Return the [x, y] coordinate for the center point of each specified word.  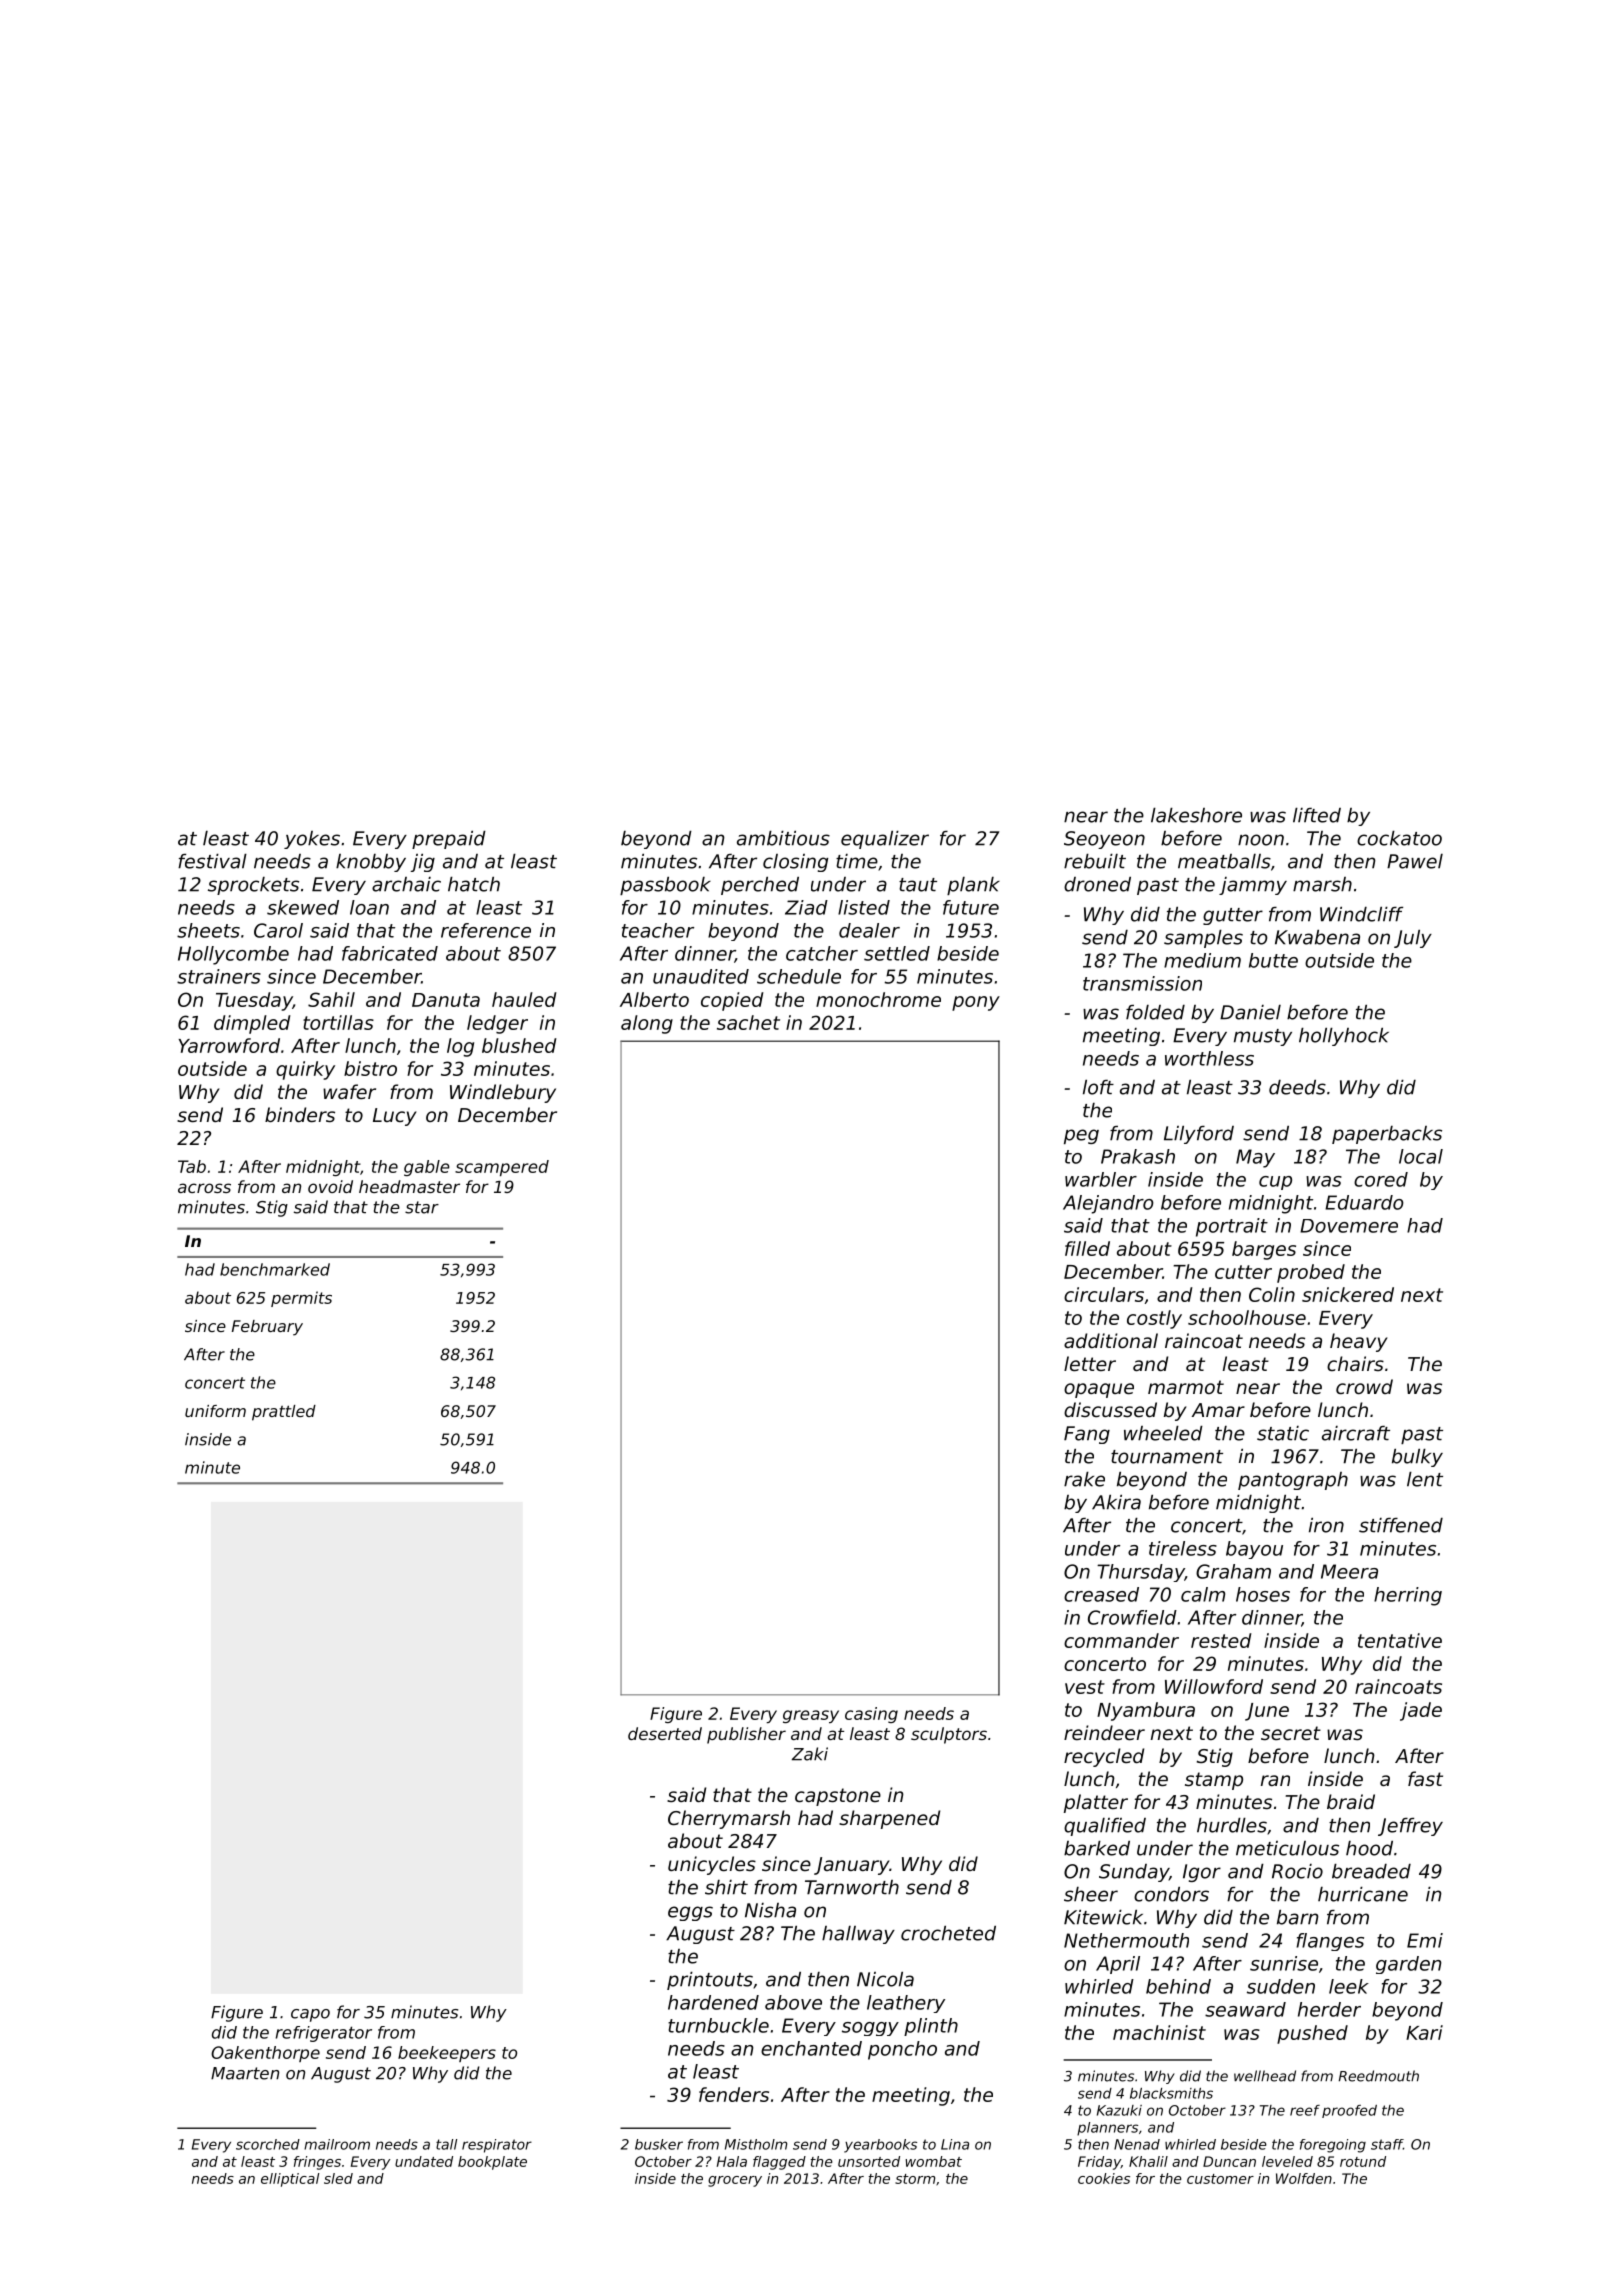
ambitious [783, 838]
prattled [284, 1413]
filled [1087, 1248]
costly [1154, 1319]
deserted [665, 1733]
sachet [748, 1022]
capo [310, 2015]
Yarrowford [229, 1045]
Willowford [1214, 1686]
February [267, 1328]
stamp [1214, 1781]
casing [871, 1715]
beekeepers [447, 2054]
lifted [1317, 815]
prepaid [449, 840]
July [1413, 939]
